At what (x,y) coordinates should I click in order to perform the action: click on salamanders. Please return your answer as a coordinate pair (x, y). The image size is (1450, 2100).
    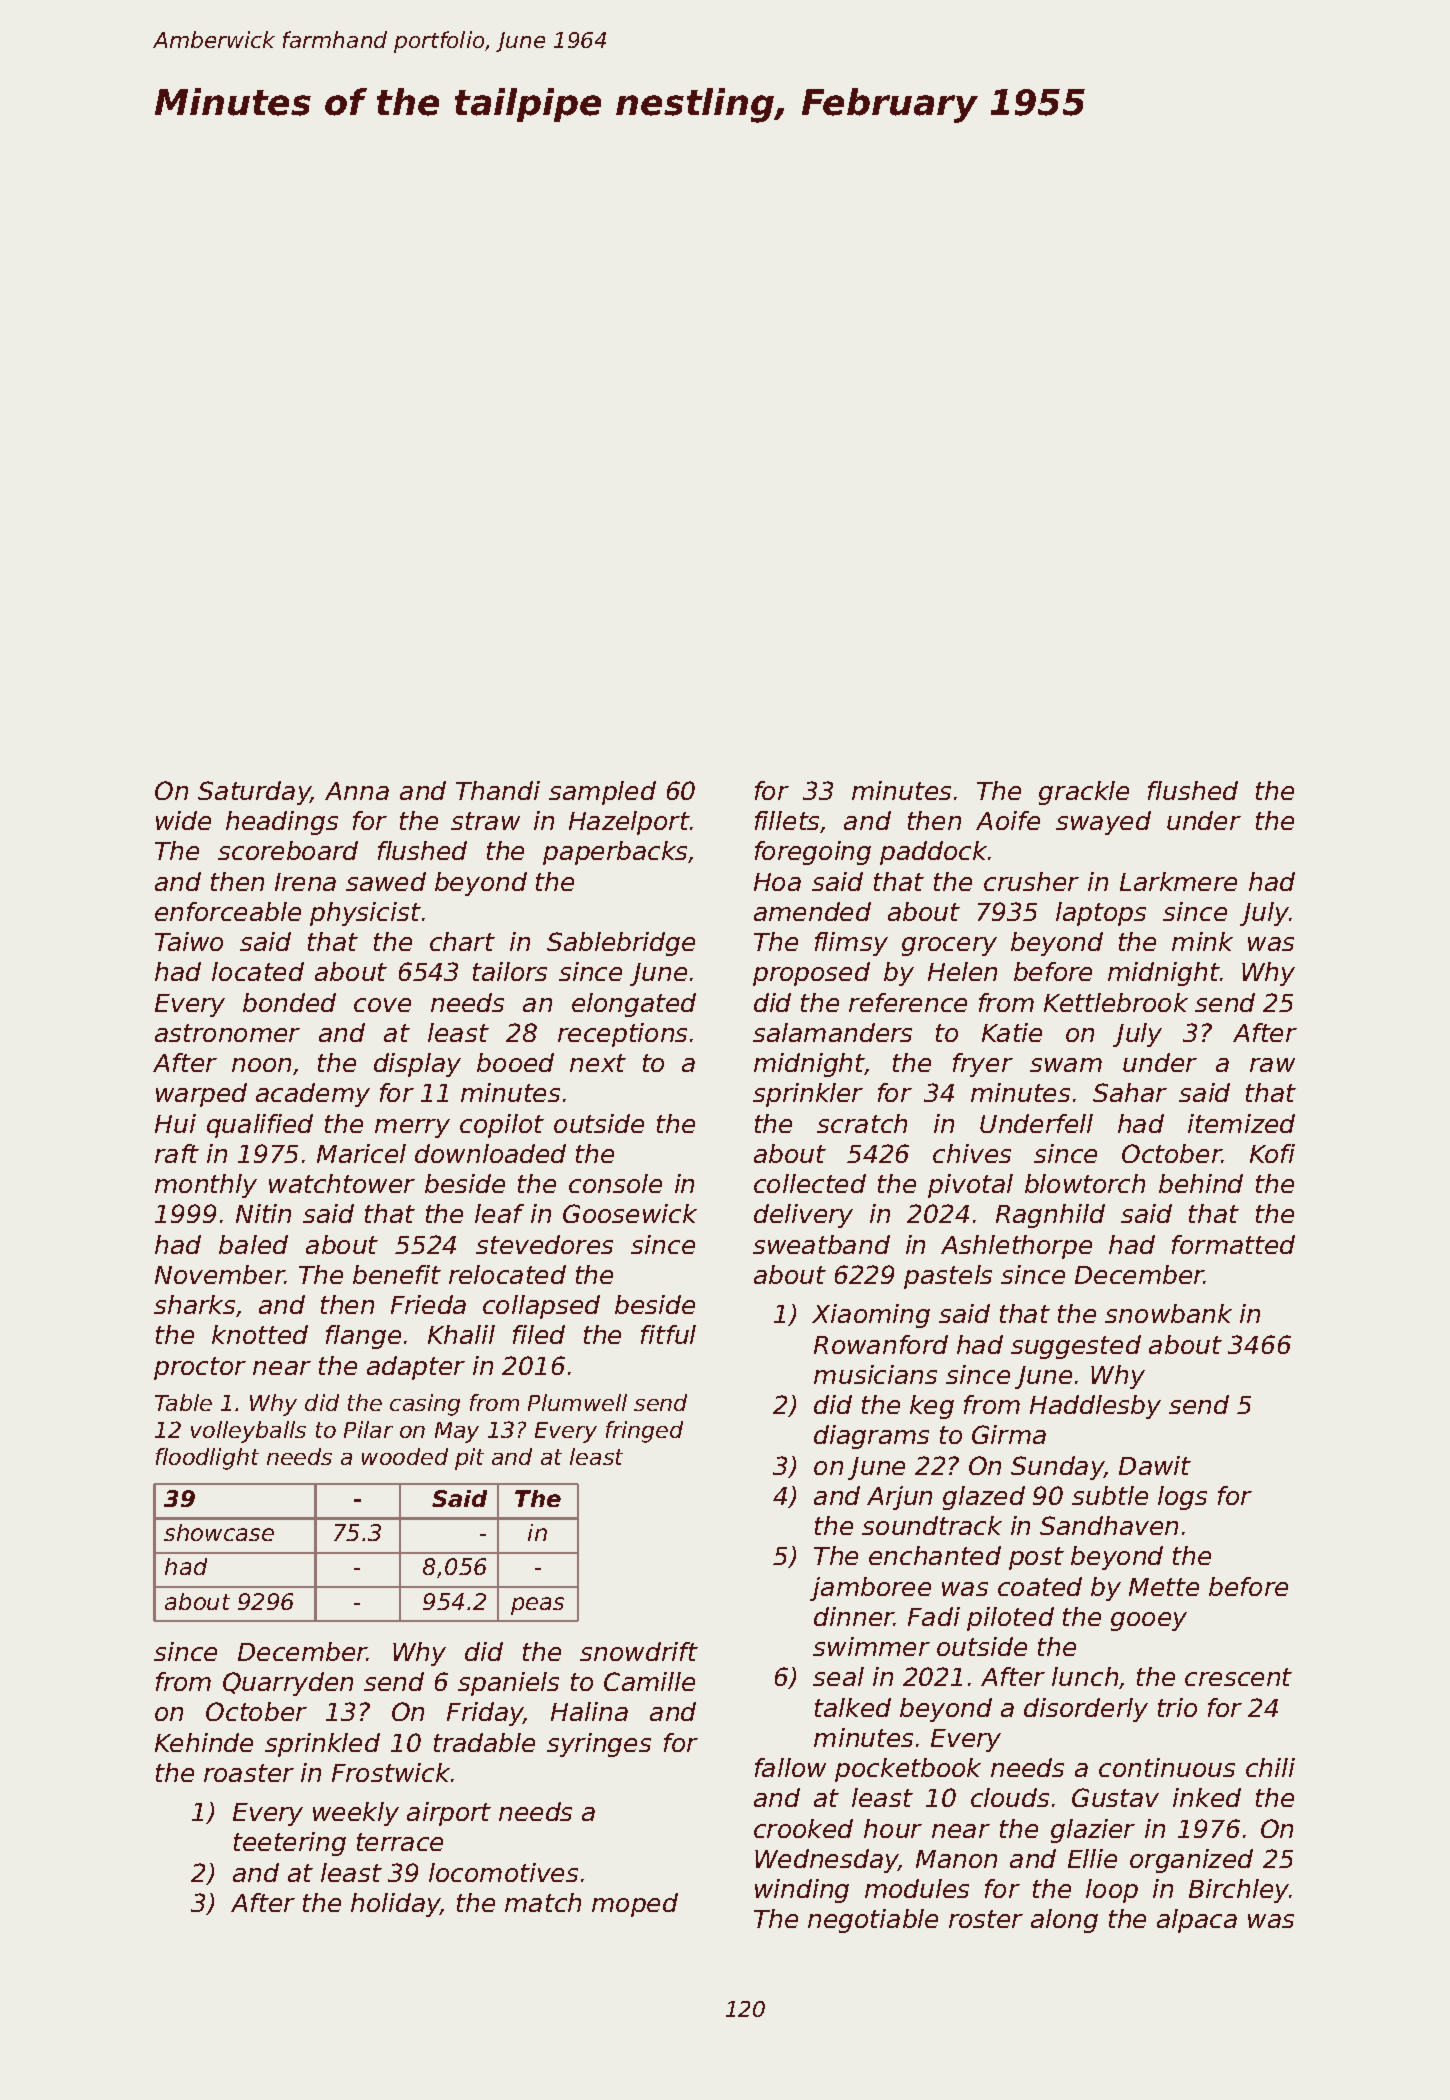
    Looking at the image, I should click on (832, 1032).
